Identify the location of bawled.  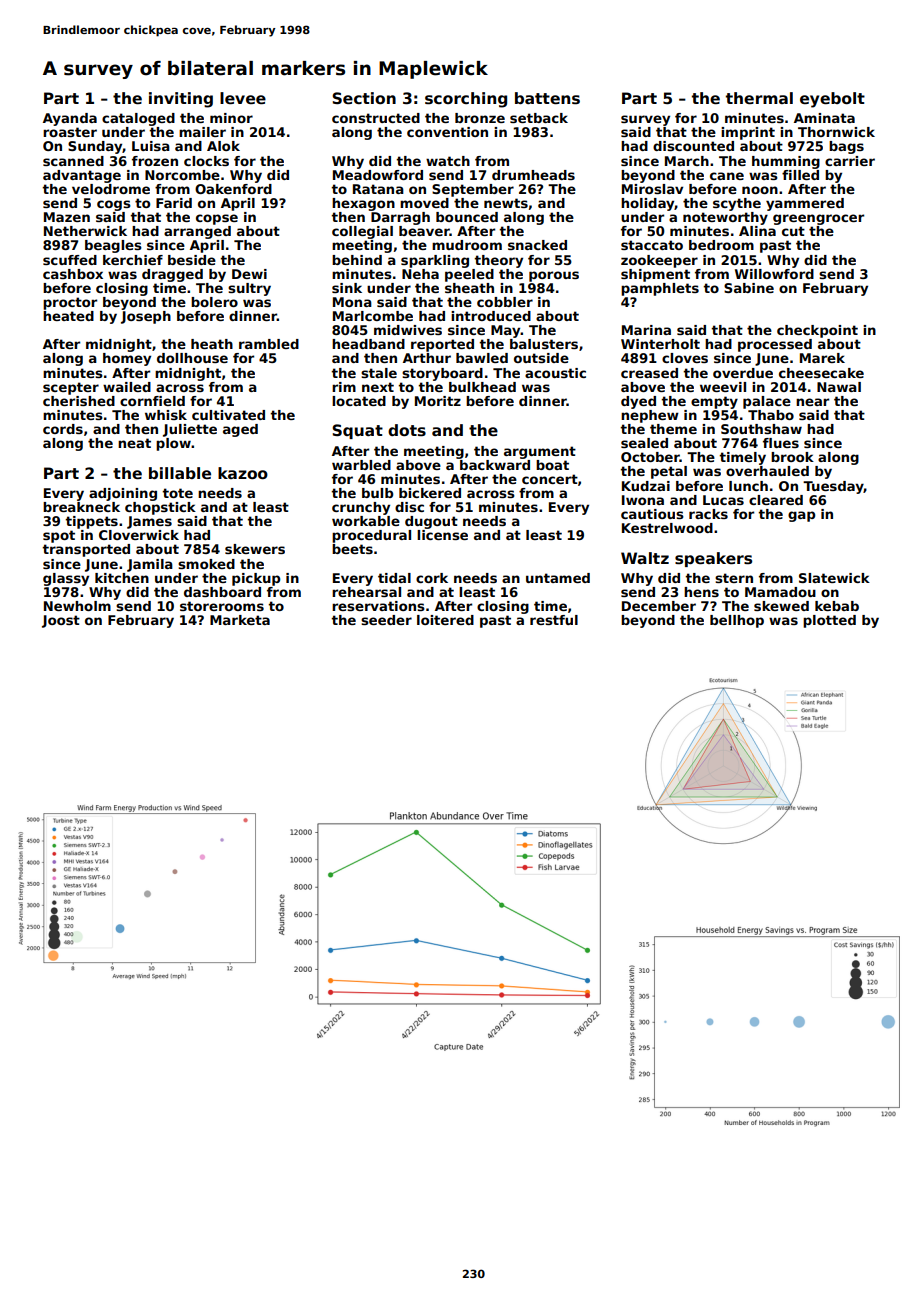
(482, 358).
